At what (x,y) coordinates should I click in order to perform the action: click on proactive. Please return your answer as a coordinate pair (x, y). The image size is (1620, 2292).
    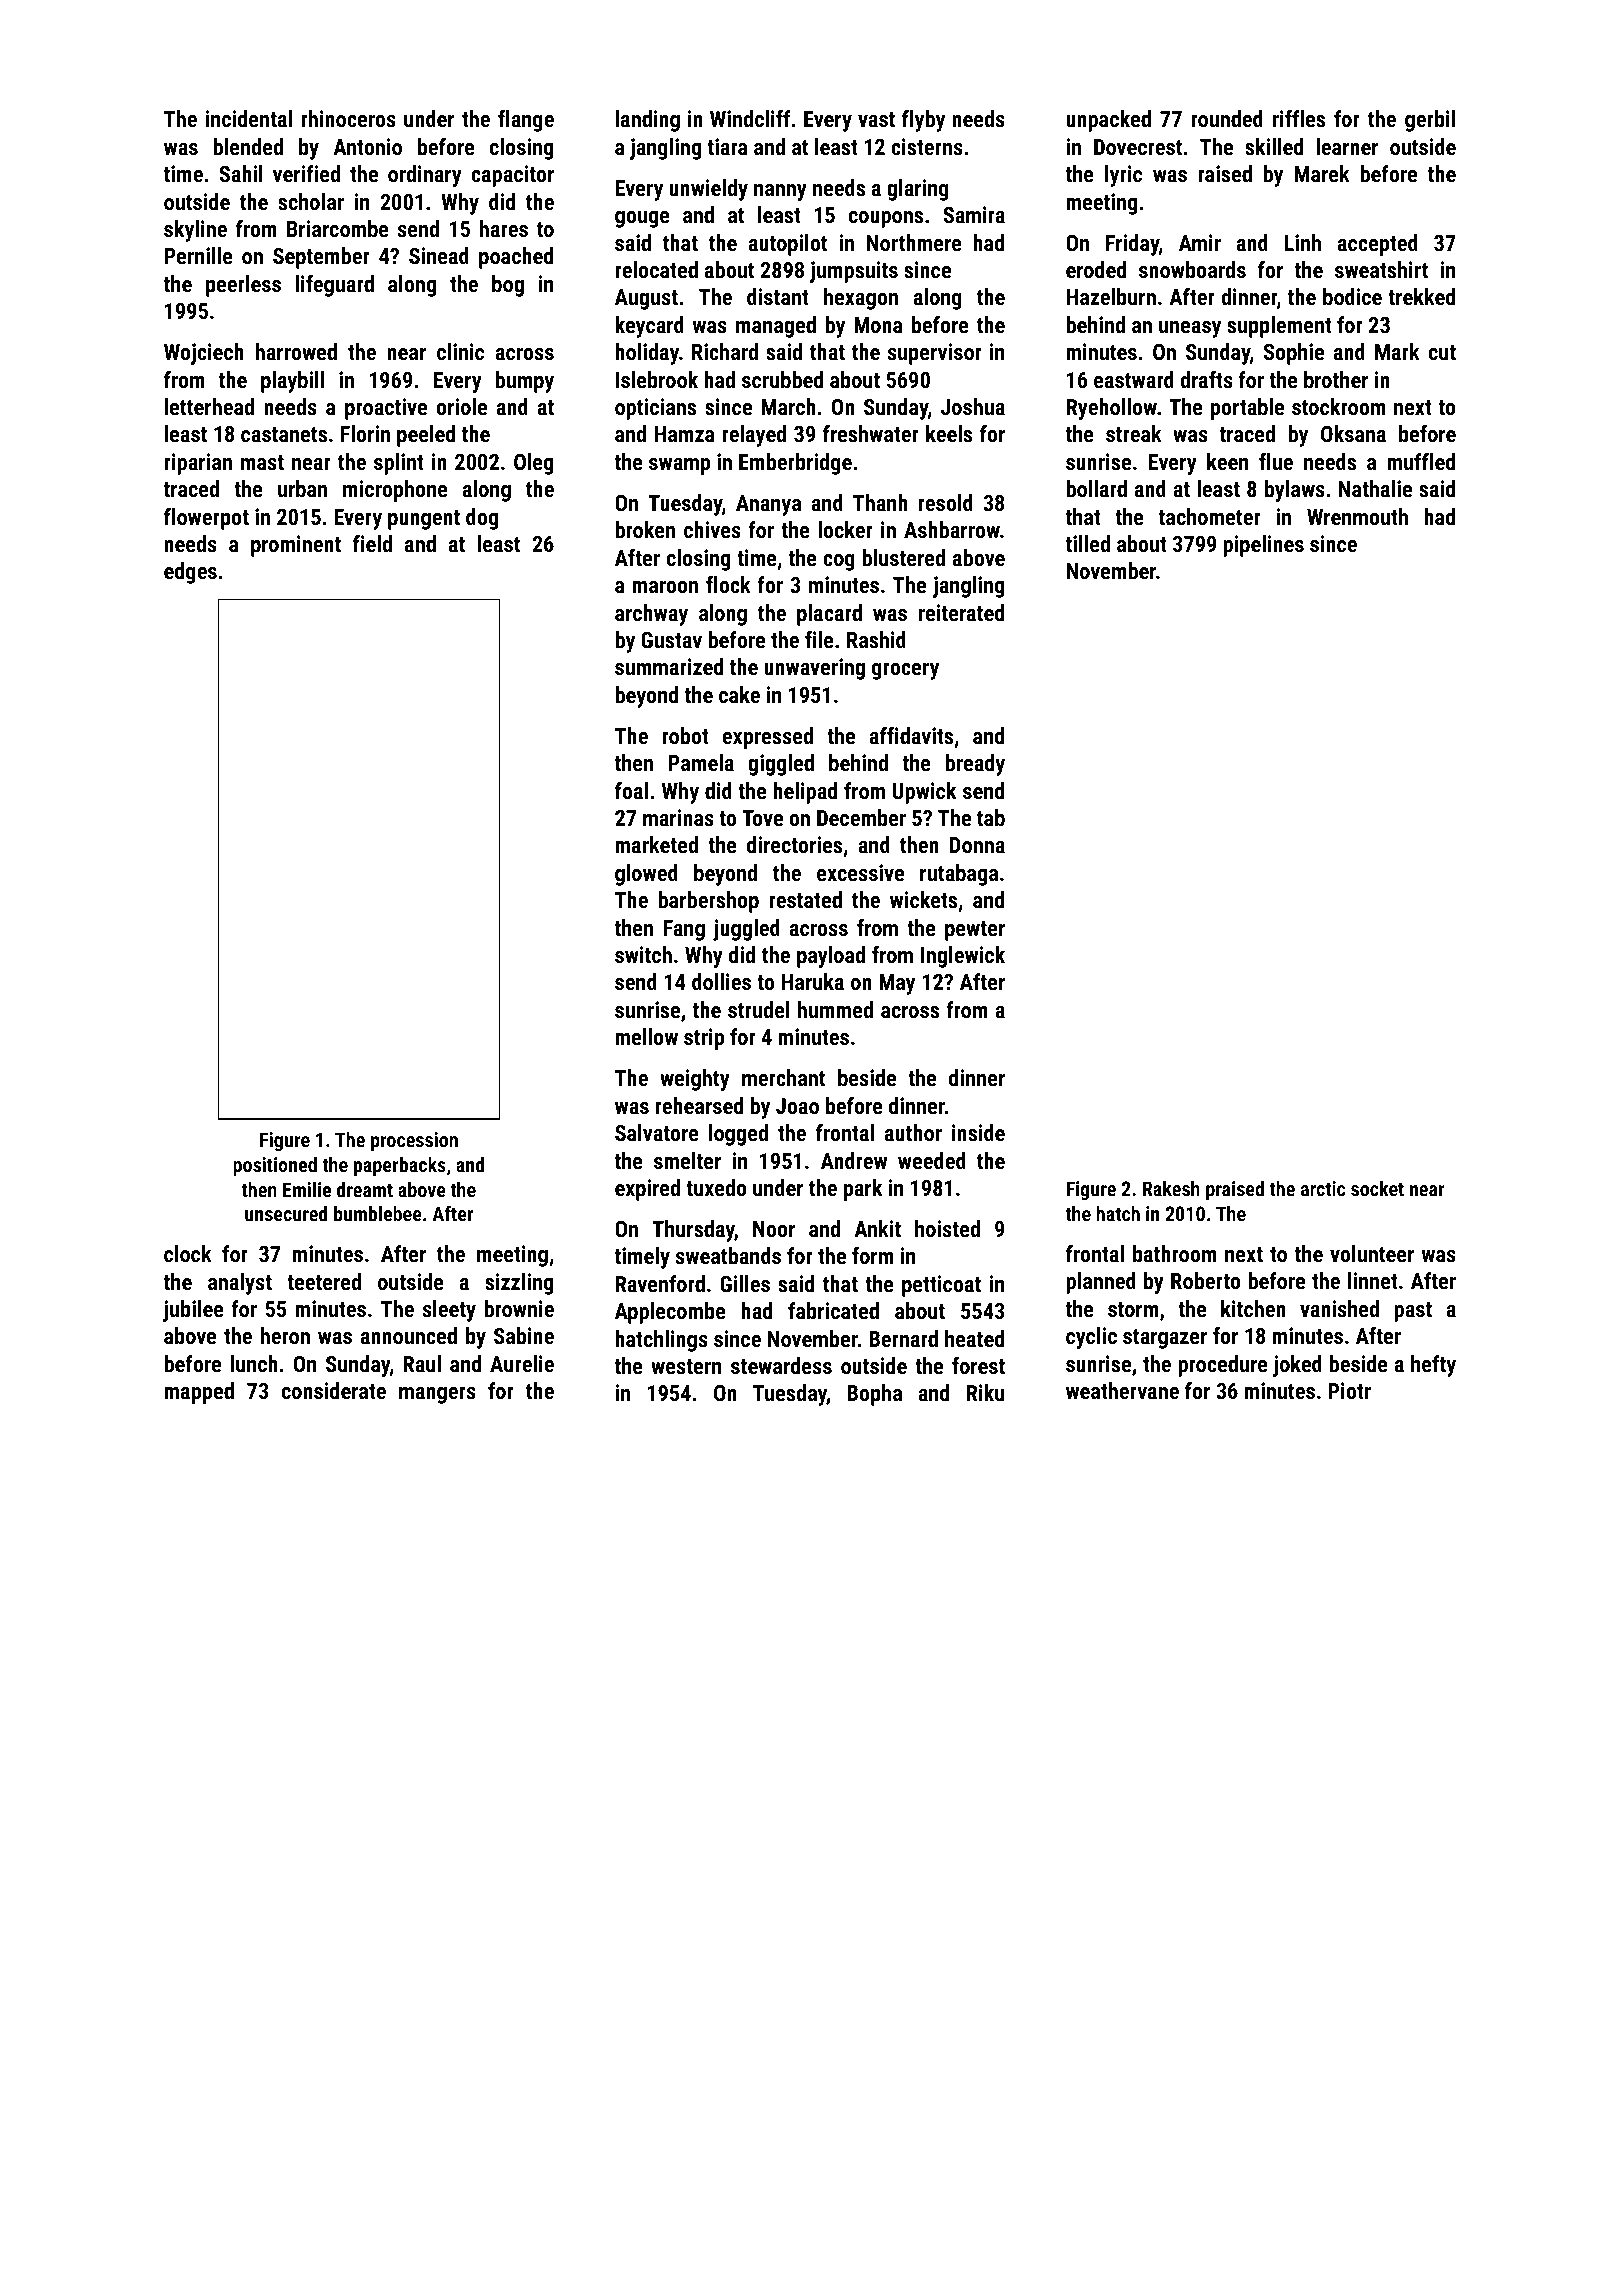
    Looking at the image, I should click on (386, 409).
